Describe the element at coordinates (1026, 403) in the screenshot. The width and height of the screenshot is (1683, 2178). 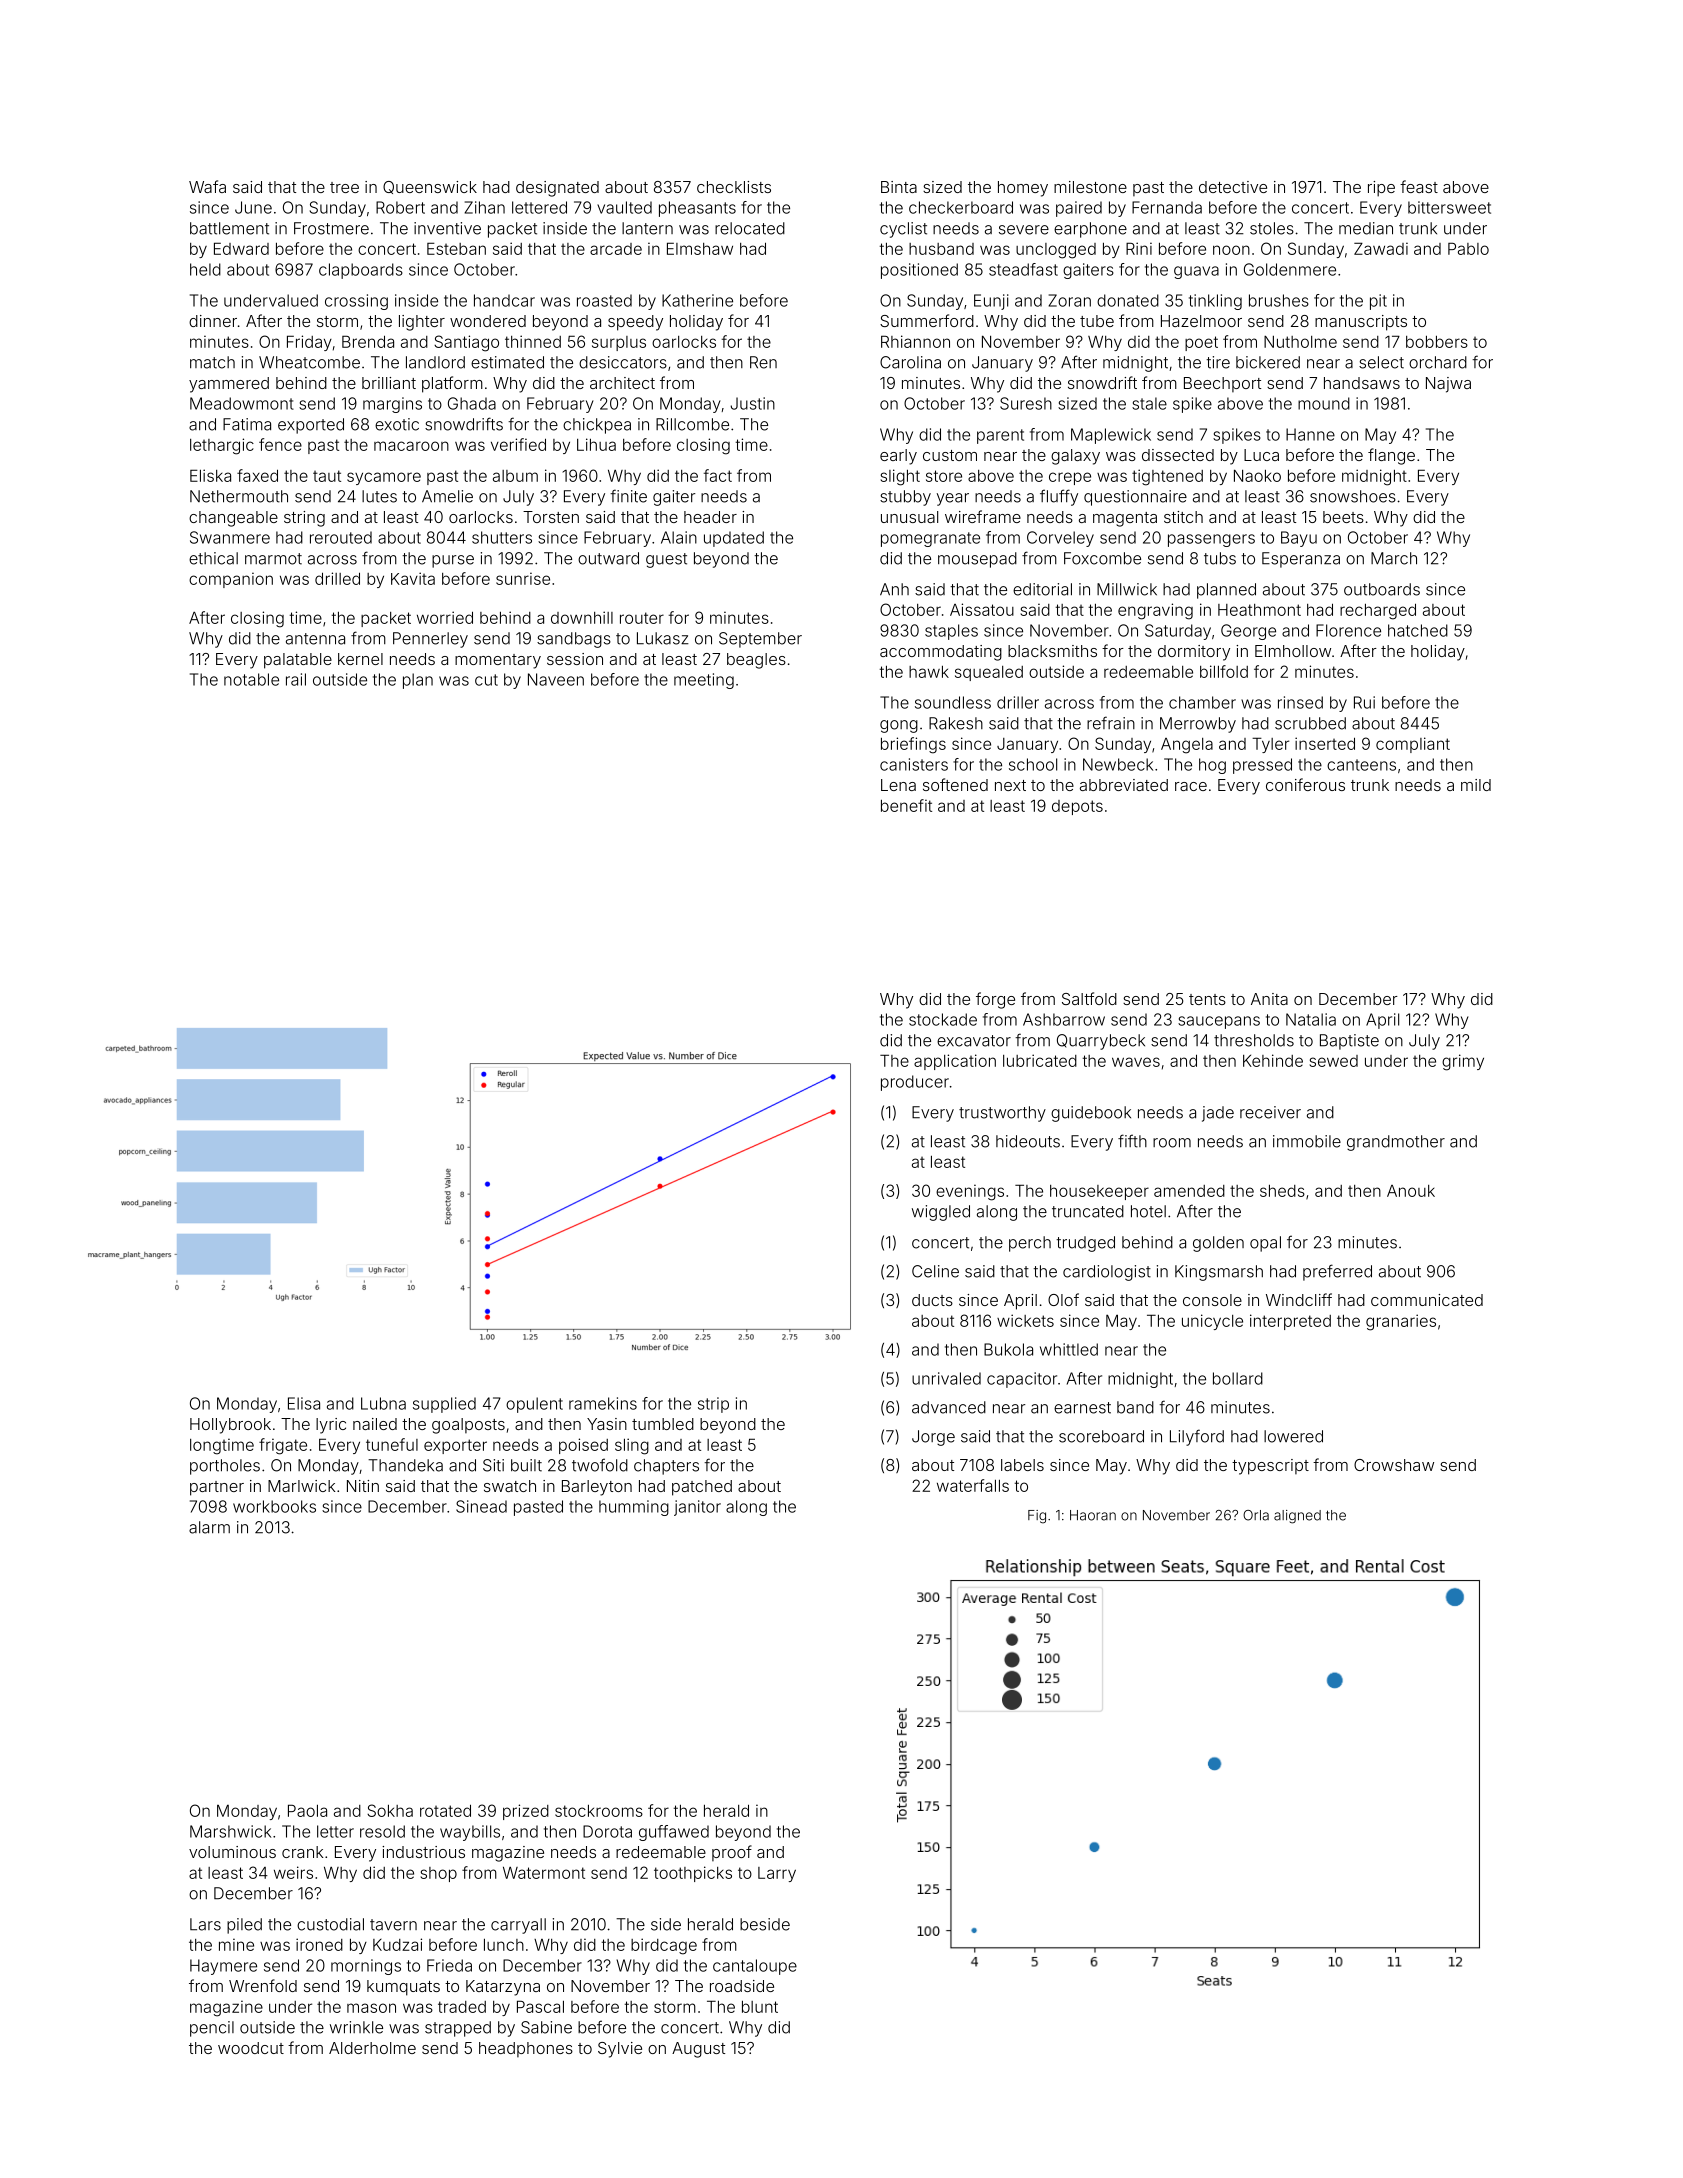
I see `Suresh` at that location.
